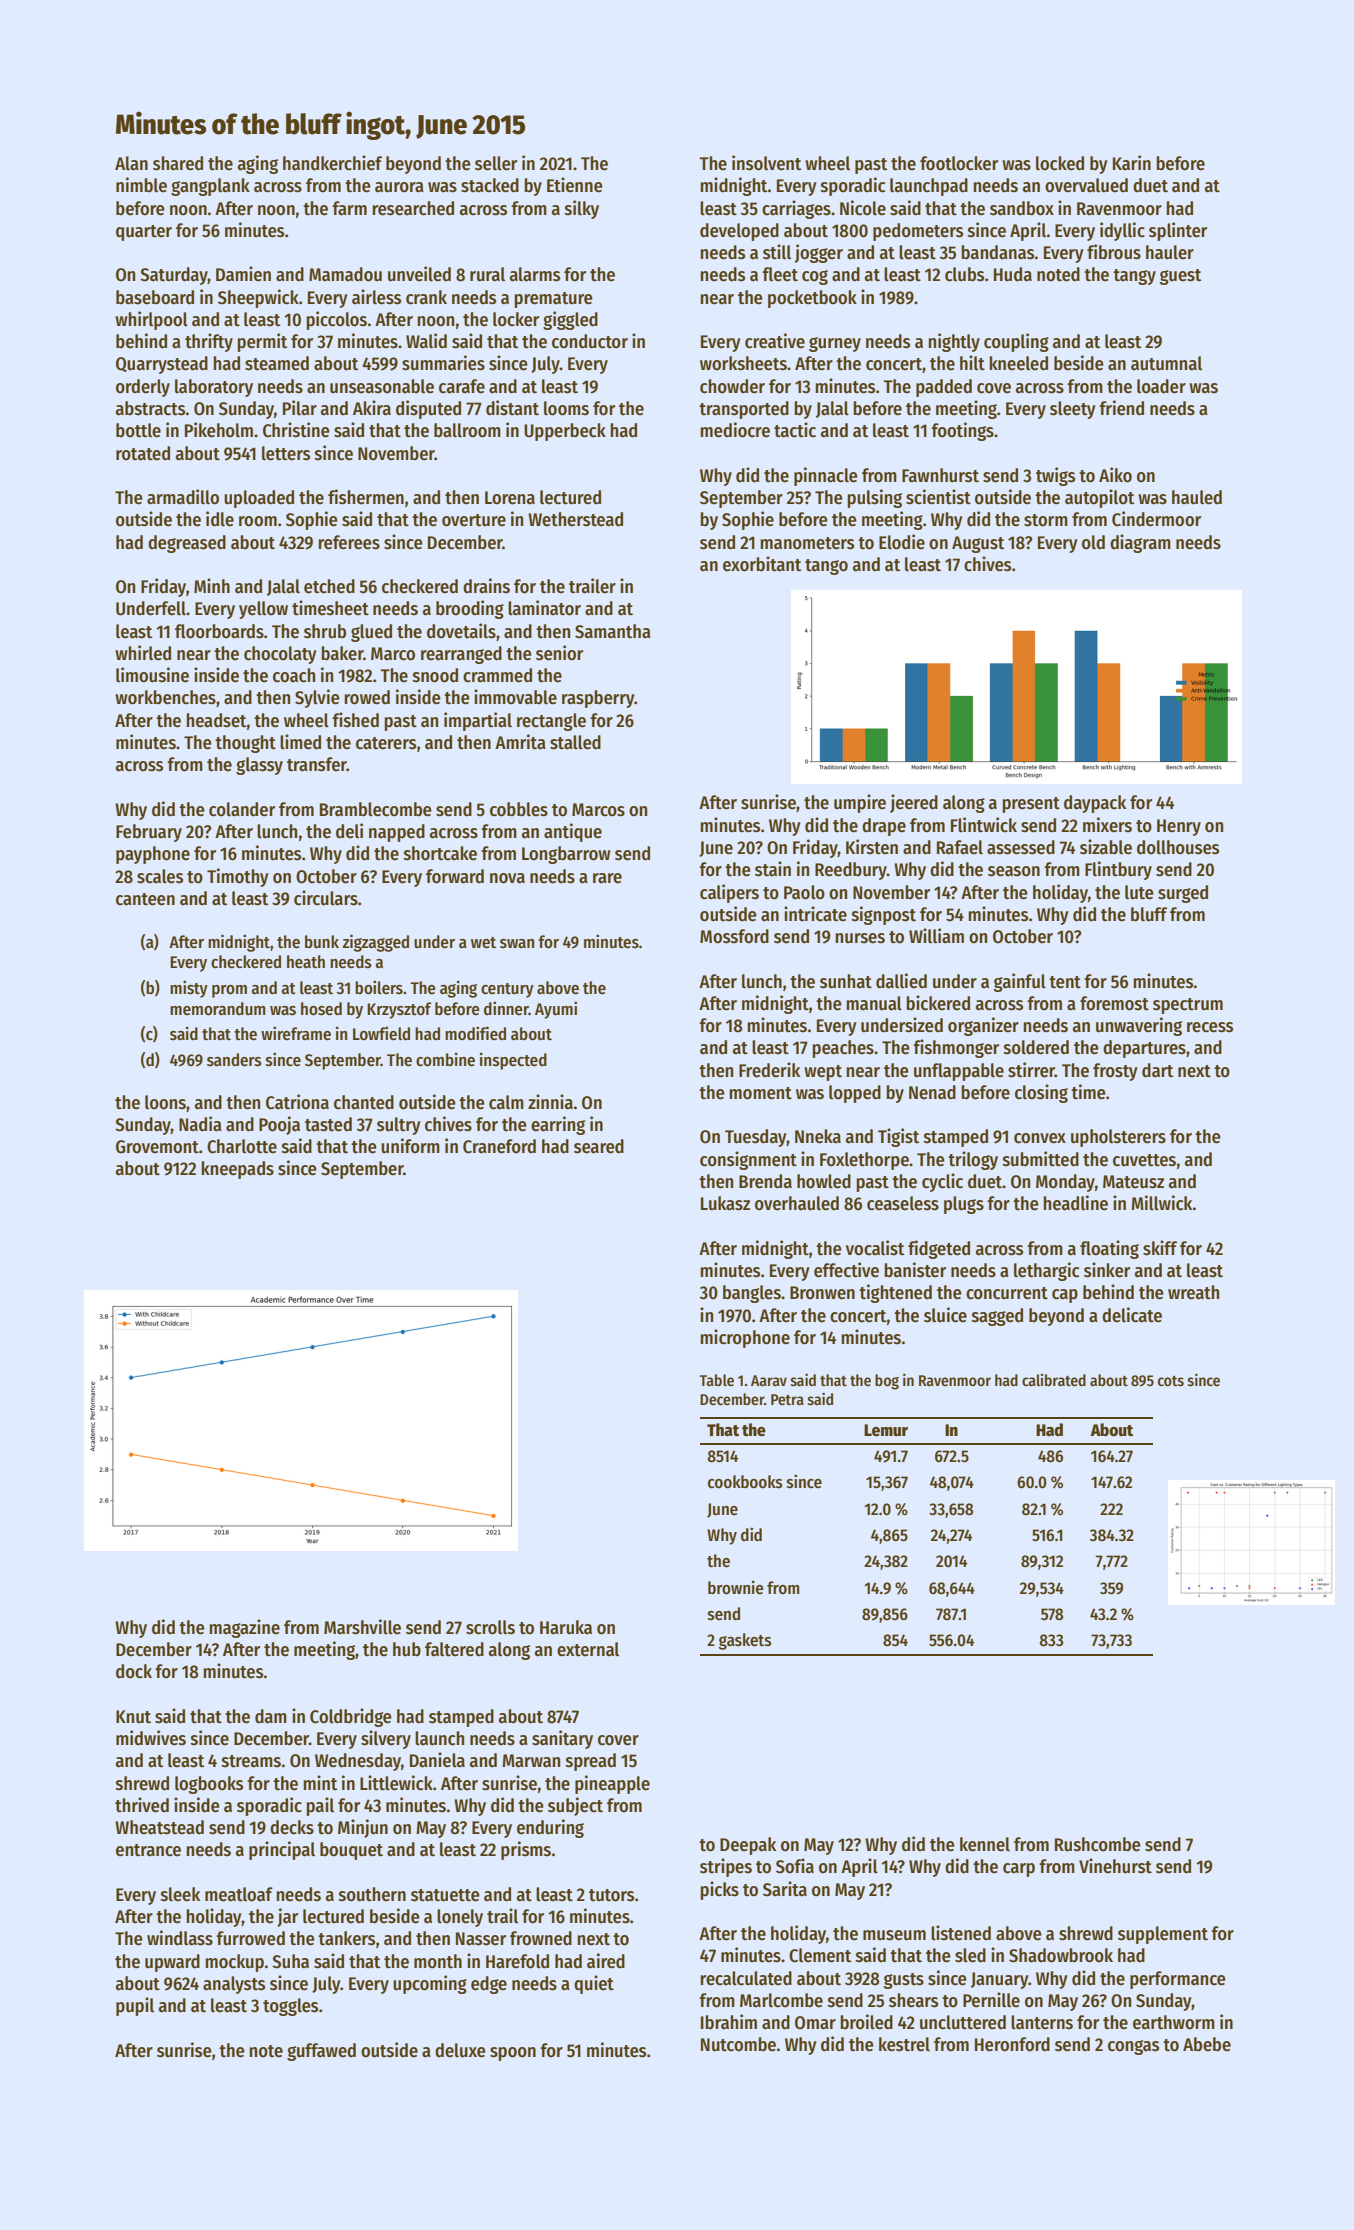 This screenshot has height=2230, width=1354. What do you see at coordinates (410, 1146) in the screenshot?
I see `uniform` at bounding box center [410, 1146].
